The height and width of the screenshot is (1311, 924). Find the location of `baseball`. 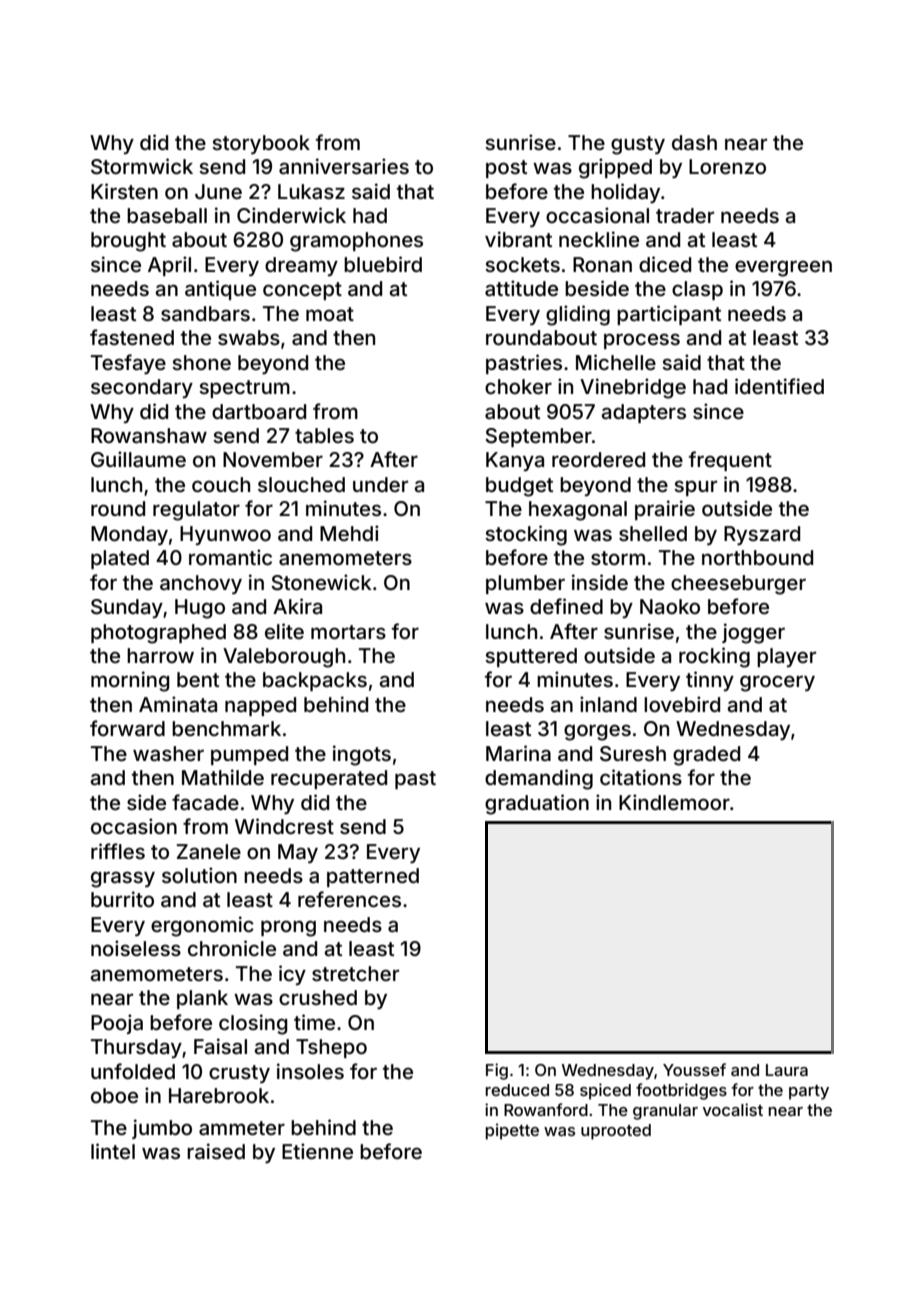

baseball is located at coordinates (167, 215).
